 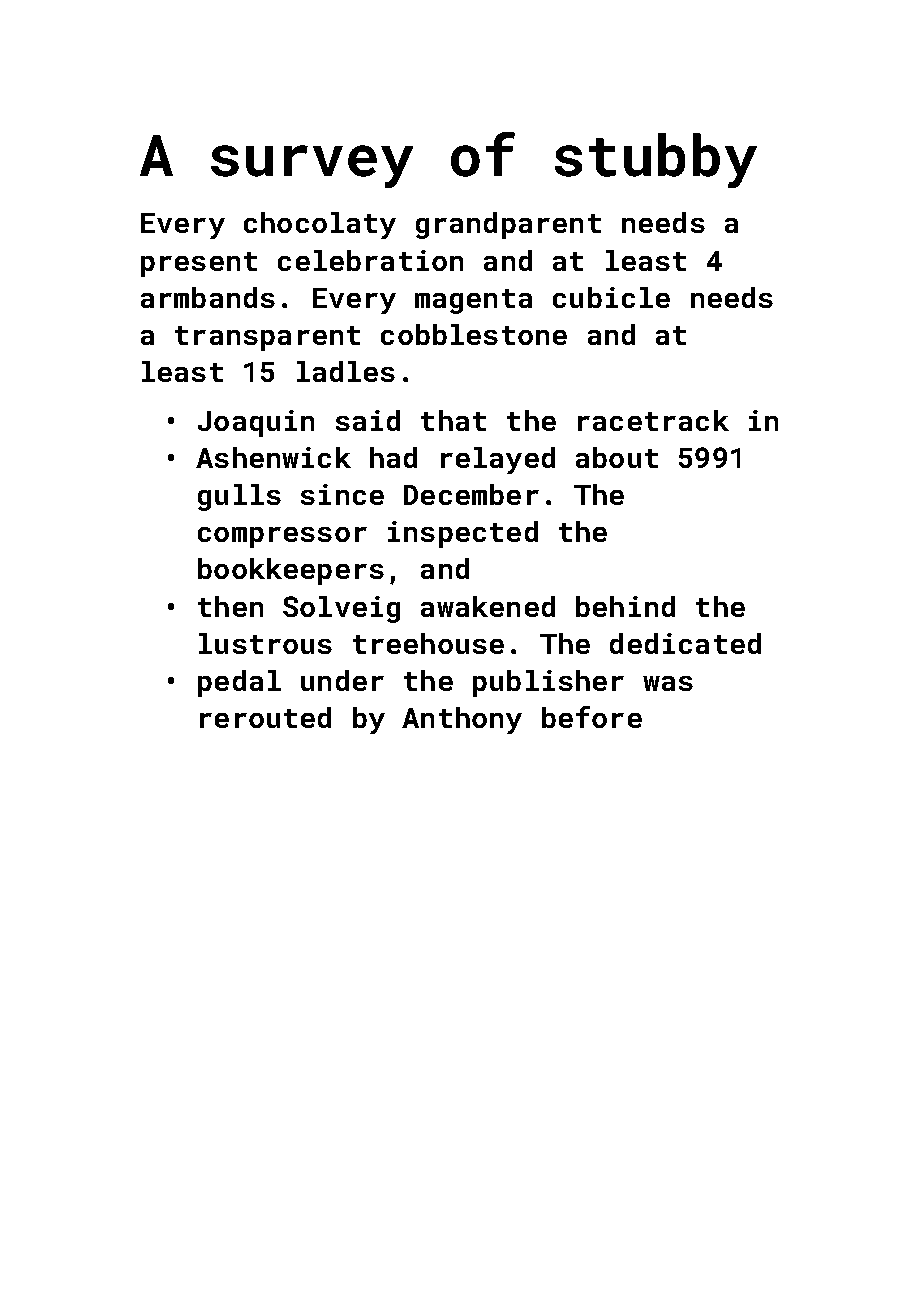 I want to click on cobblestone, so click(x=474, y=334).
